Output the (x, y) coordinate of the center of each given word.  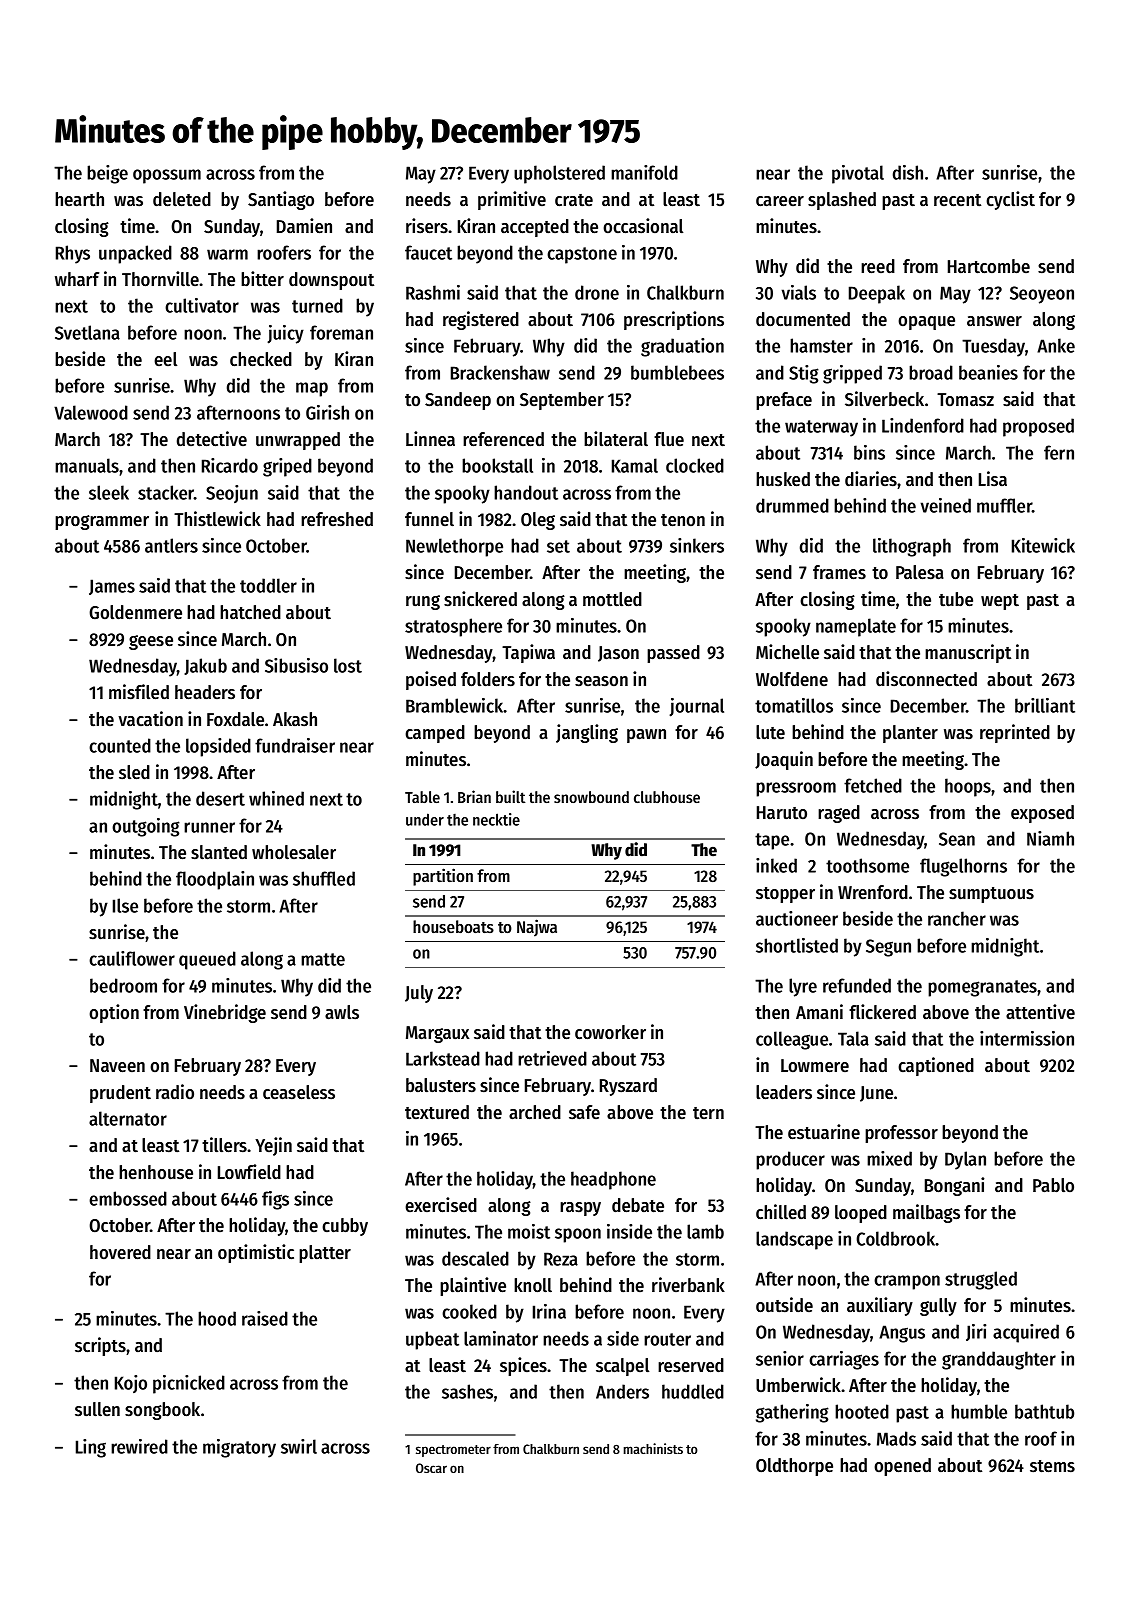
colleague (792, 1040)
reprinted (1015, 733)
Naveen (117, 1066)
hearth (79, 199)
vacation (150, 719)
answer (994, 321)
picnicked (189, 1384)
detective (212, 439)
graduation (682, 347)
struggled (981, 1280)
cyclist (1010, 200)
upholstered (559, 174)
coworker (610, 1032)
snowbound (591, 797)
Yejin (273, 1146)
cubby (345, 1227)
